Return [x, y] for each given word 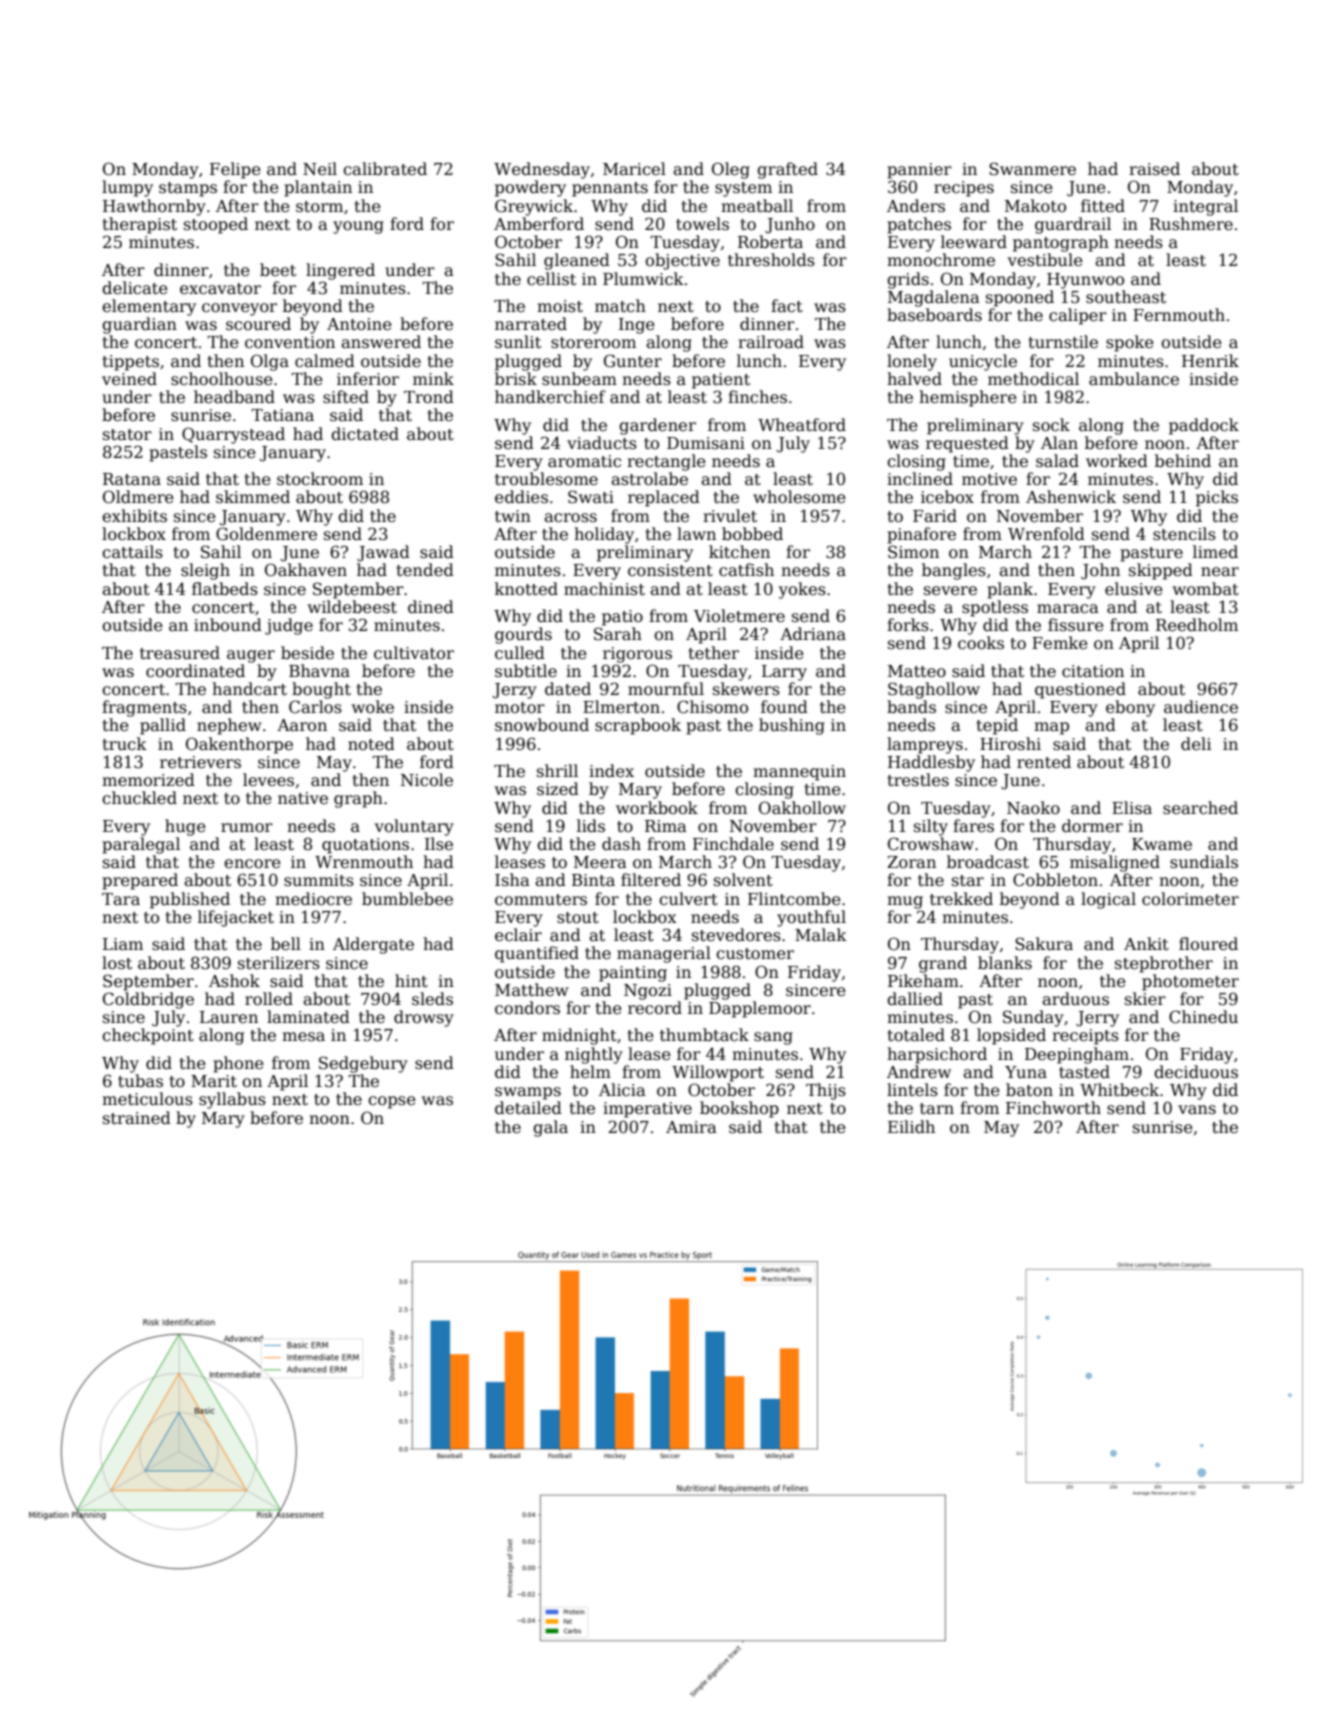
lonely [912, 362]
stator [127, 435]
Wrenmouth [364, 862]
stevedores [736, 935]
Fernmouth [1179, 314]
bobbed [752, 534]
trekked [961, 899]
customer [755, 954]
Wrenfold [1046, 534]
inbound [228, 624]
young [358, 227]
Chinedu [1203, 1017]
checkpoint [148, 1036]
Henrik [1210, 361]
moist [560, 306]
